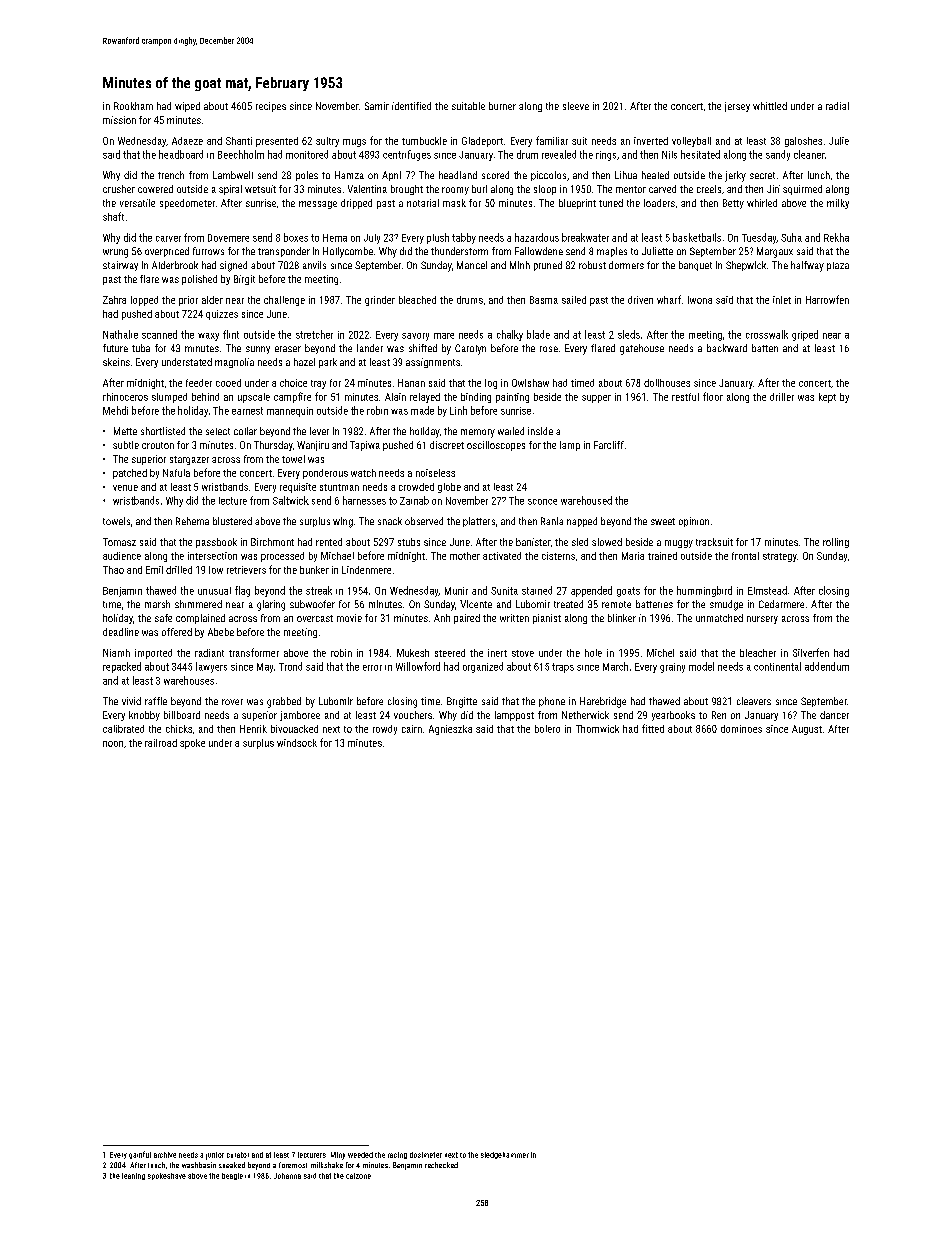  What do you see at coordinates (558, 556) in the document?
I see `cisterns` at bounding box center [558, 556].
